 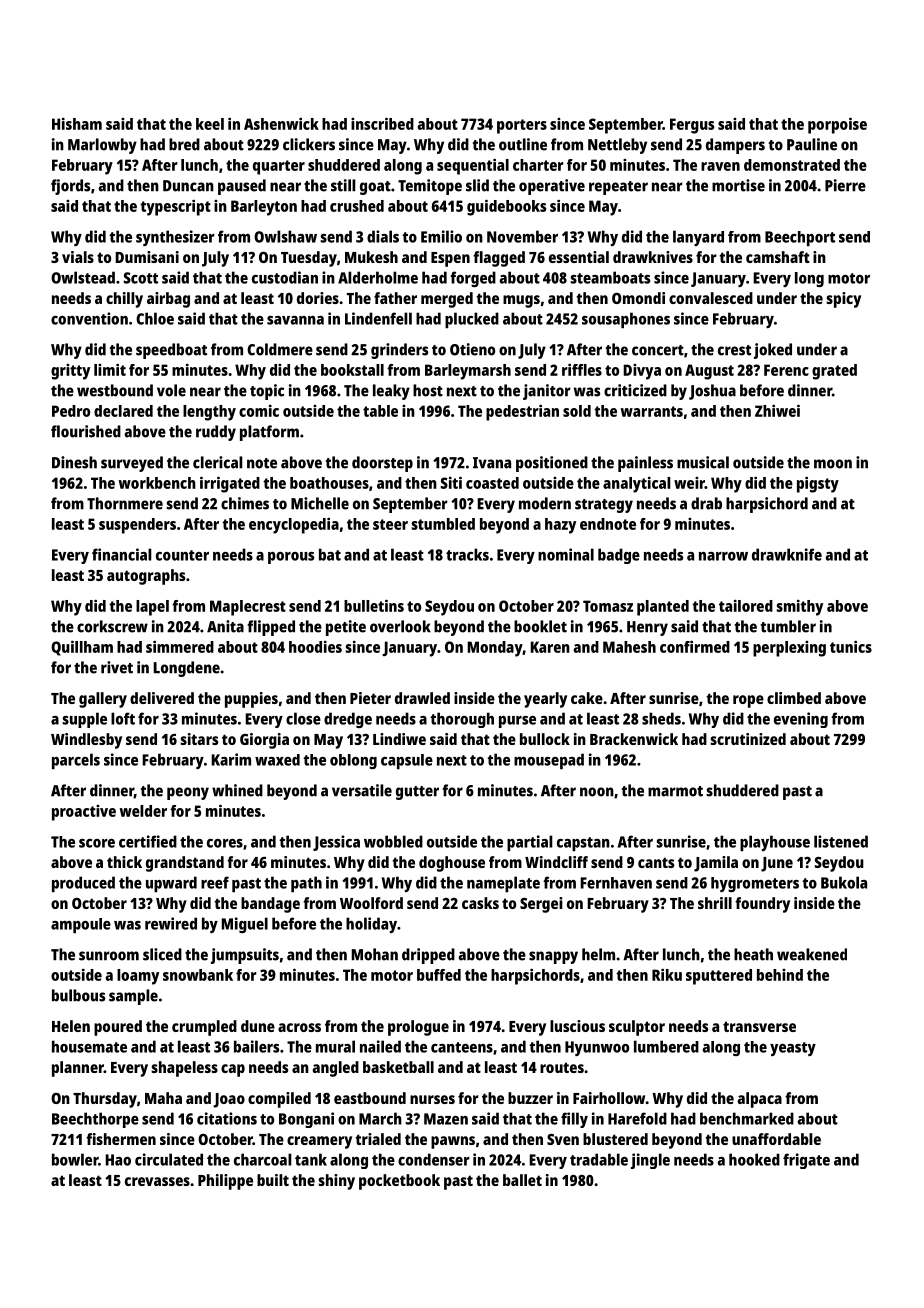 I want to click on sequential, so click(x=473, y=166).
